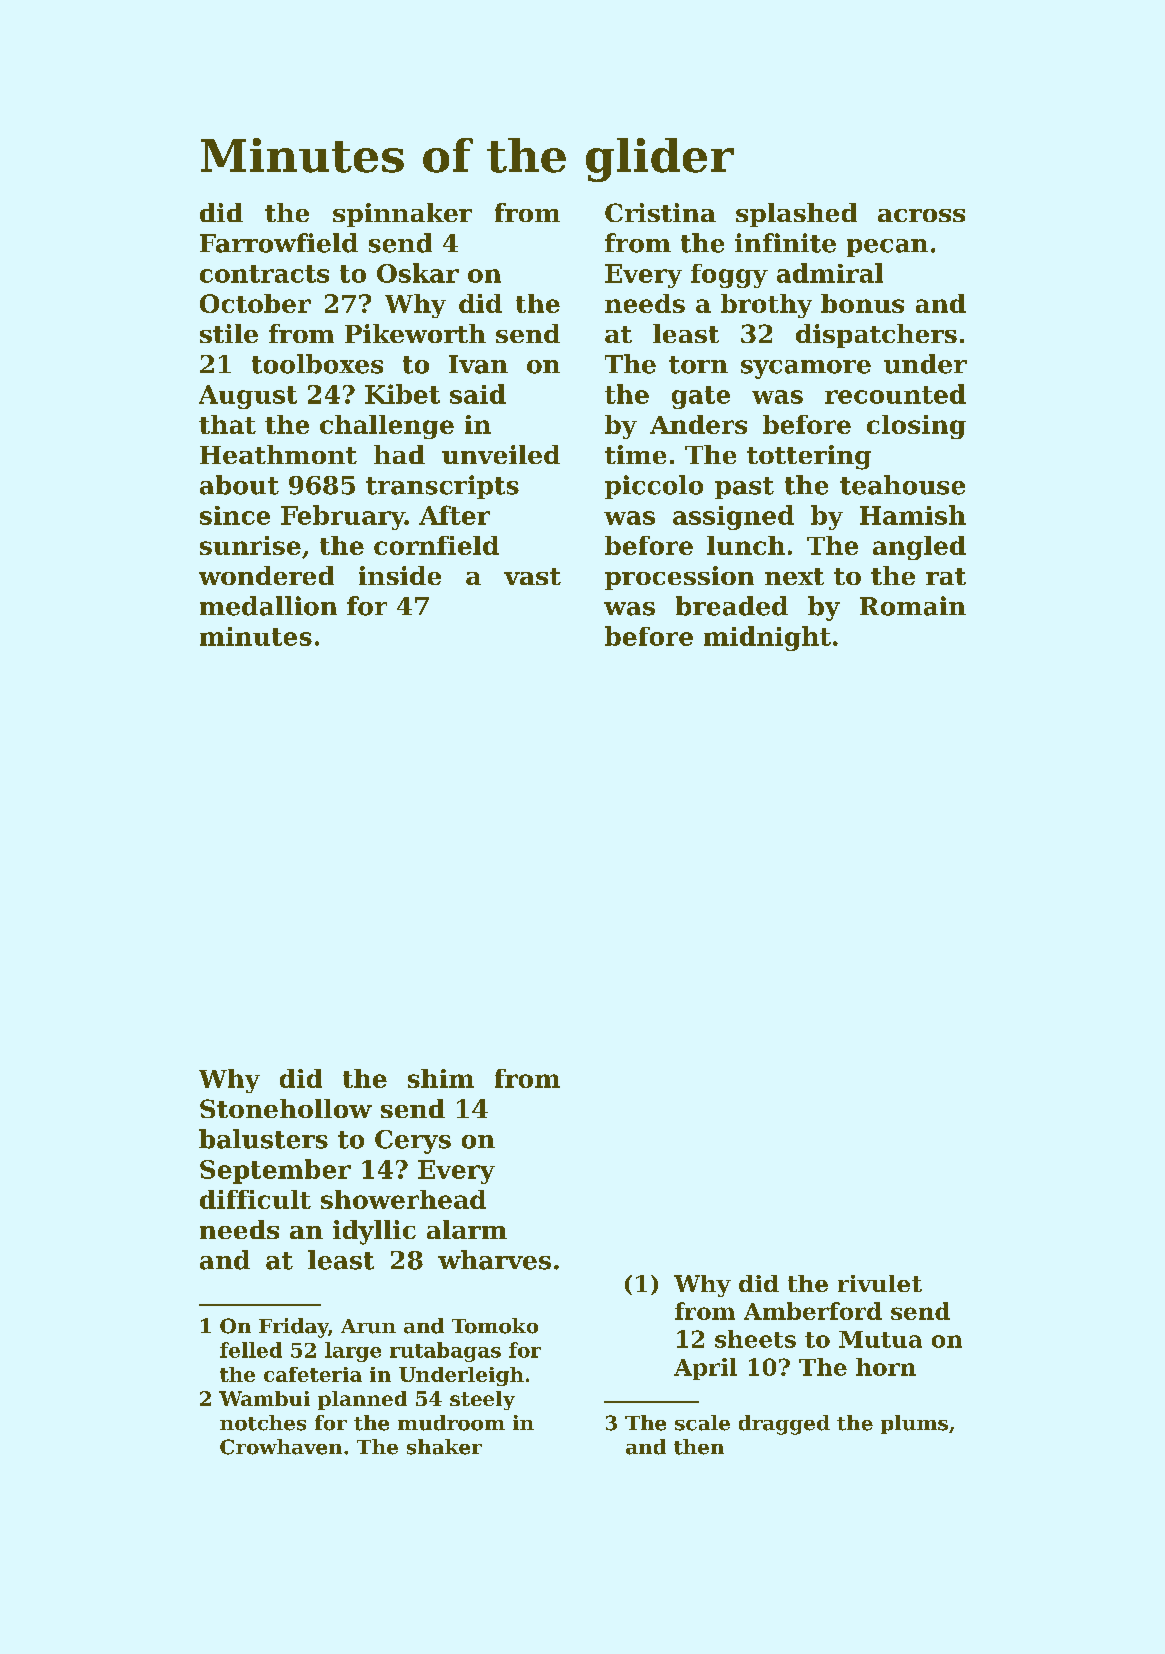 The height and width of the screenshot is (1654, 1165). I want to click on inside, so click(400, 575).
